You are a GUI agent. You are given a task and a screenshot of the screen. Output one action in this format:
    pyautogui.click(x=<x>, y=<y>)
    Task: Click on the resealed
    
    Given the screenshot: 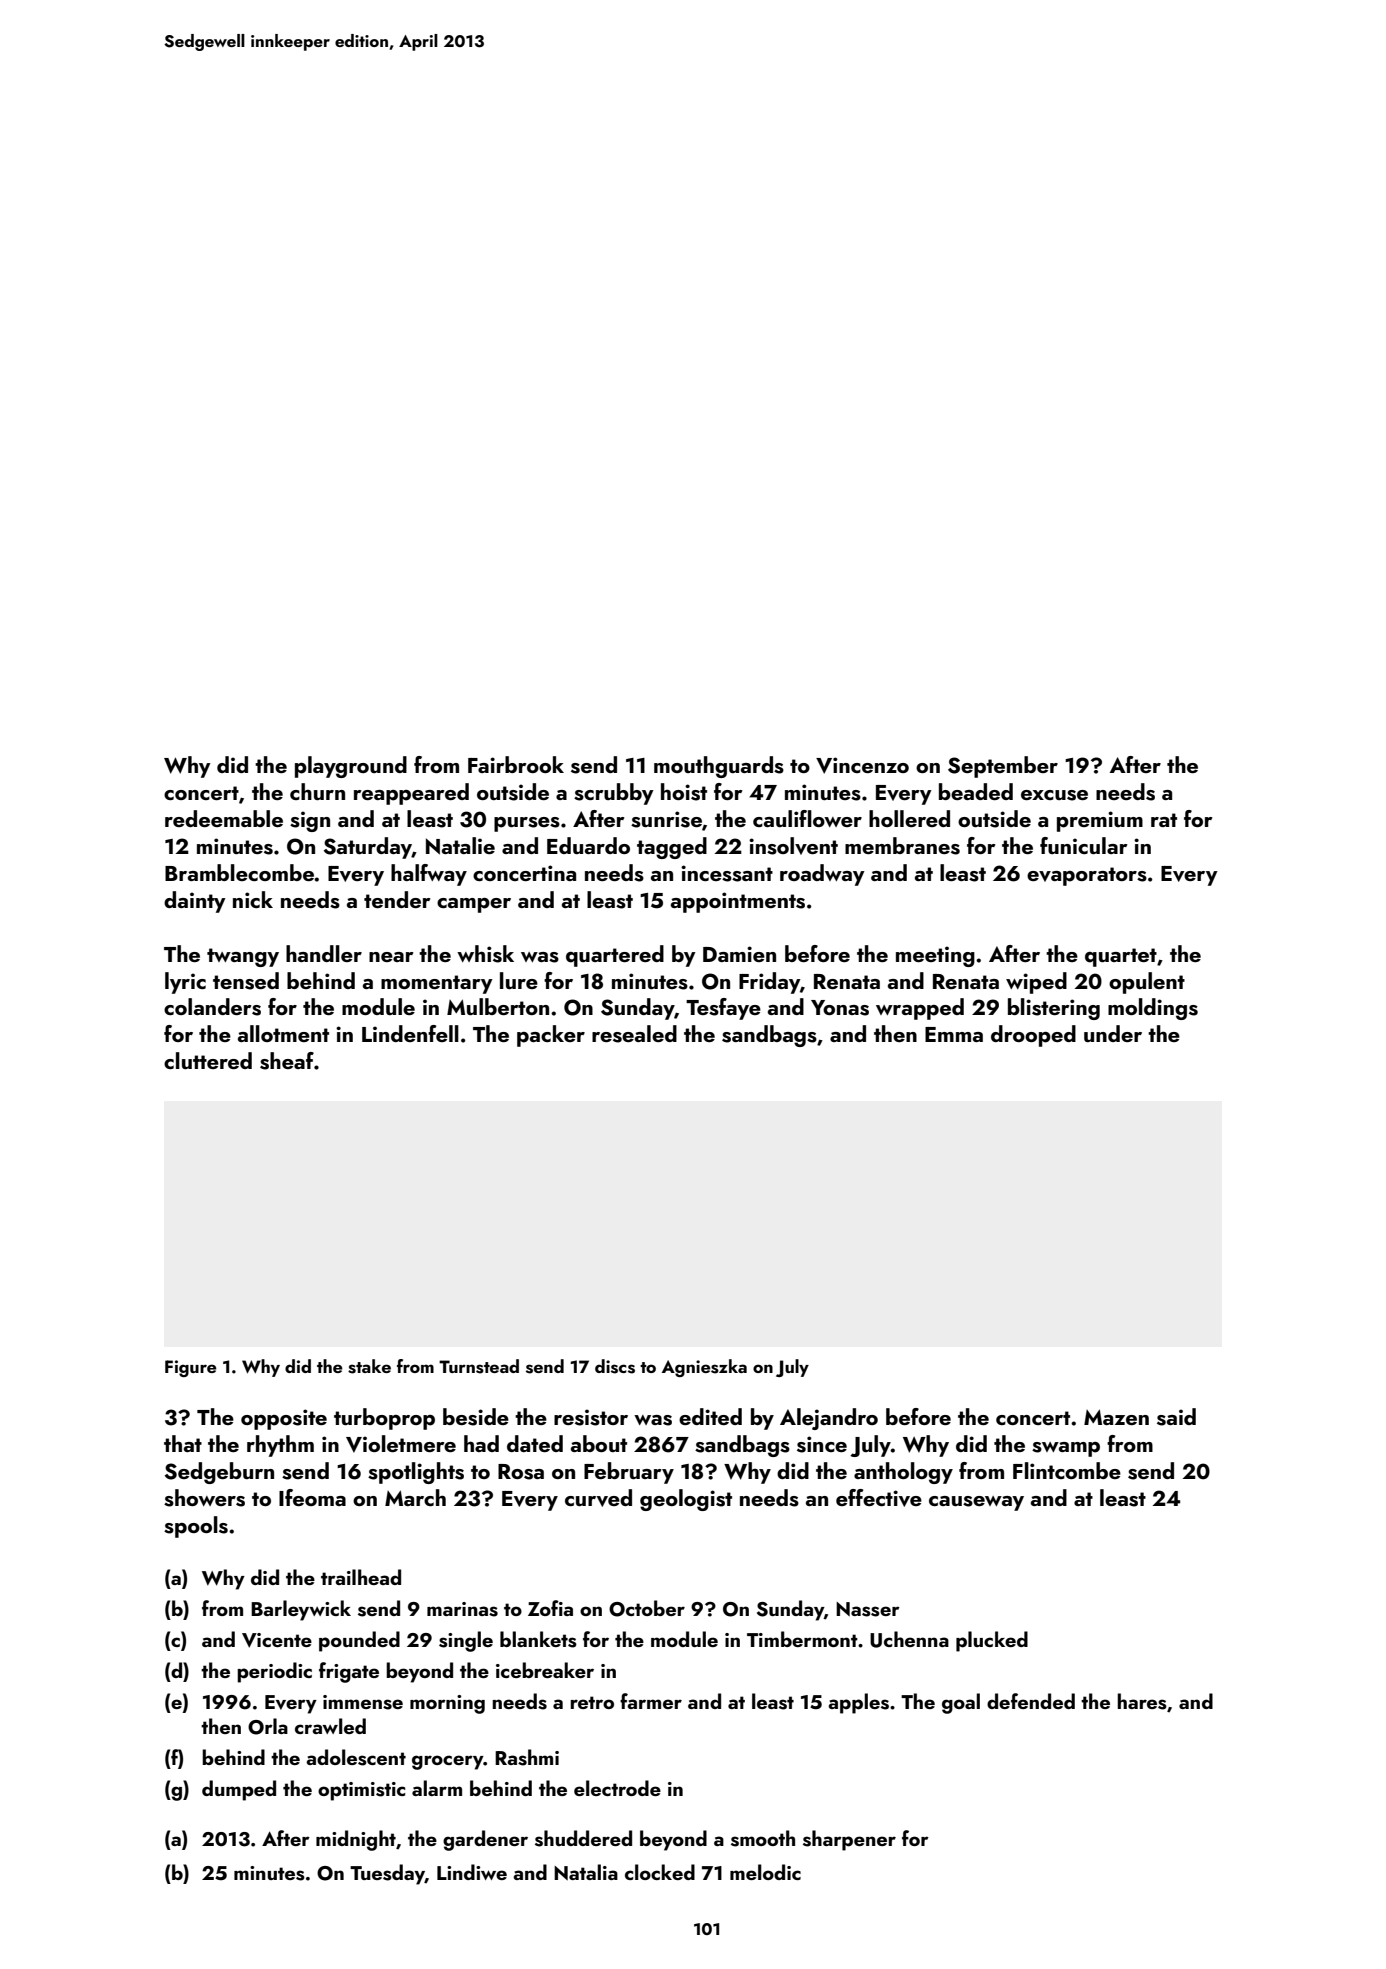 What is the action you would take?
    pyautogui.click(x=634, y=1034)
